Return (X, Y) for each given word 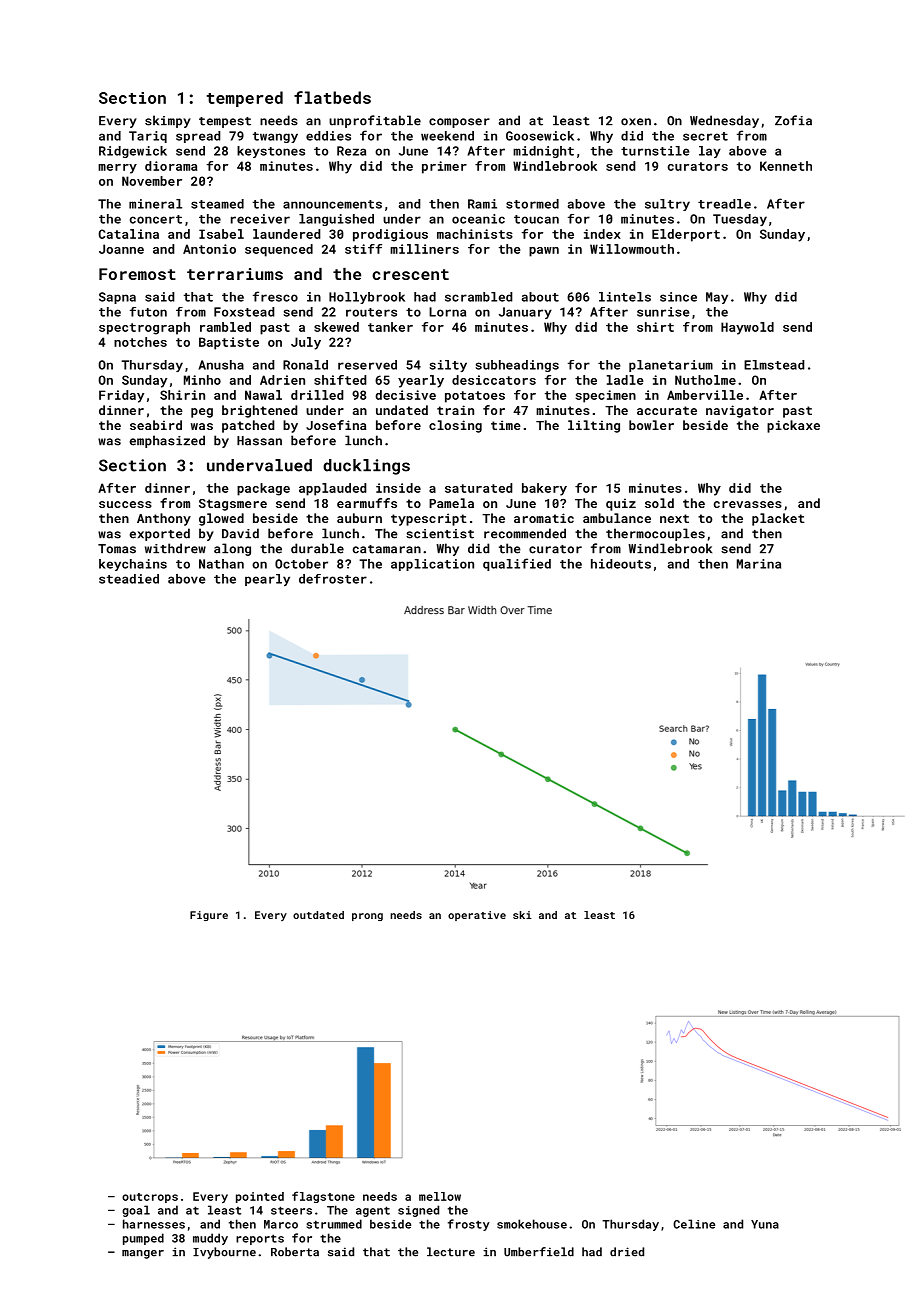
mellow (440, 1196)
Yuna (765, 1224)
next (674, 518)
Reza (351, 151)
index (602, 234)
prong (367, 917)
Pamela (451, 503)
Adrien (282, 380)
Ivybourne (224, 1253)
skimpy (168, 121)
